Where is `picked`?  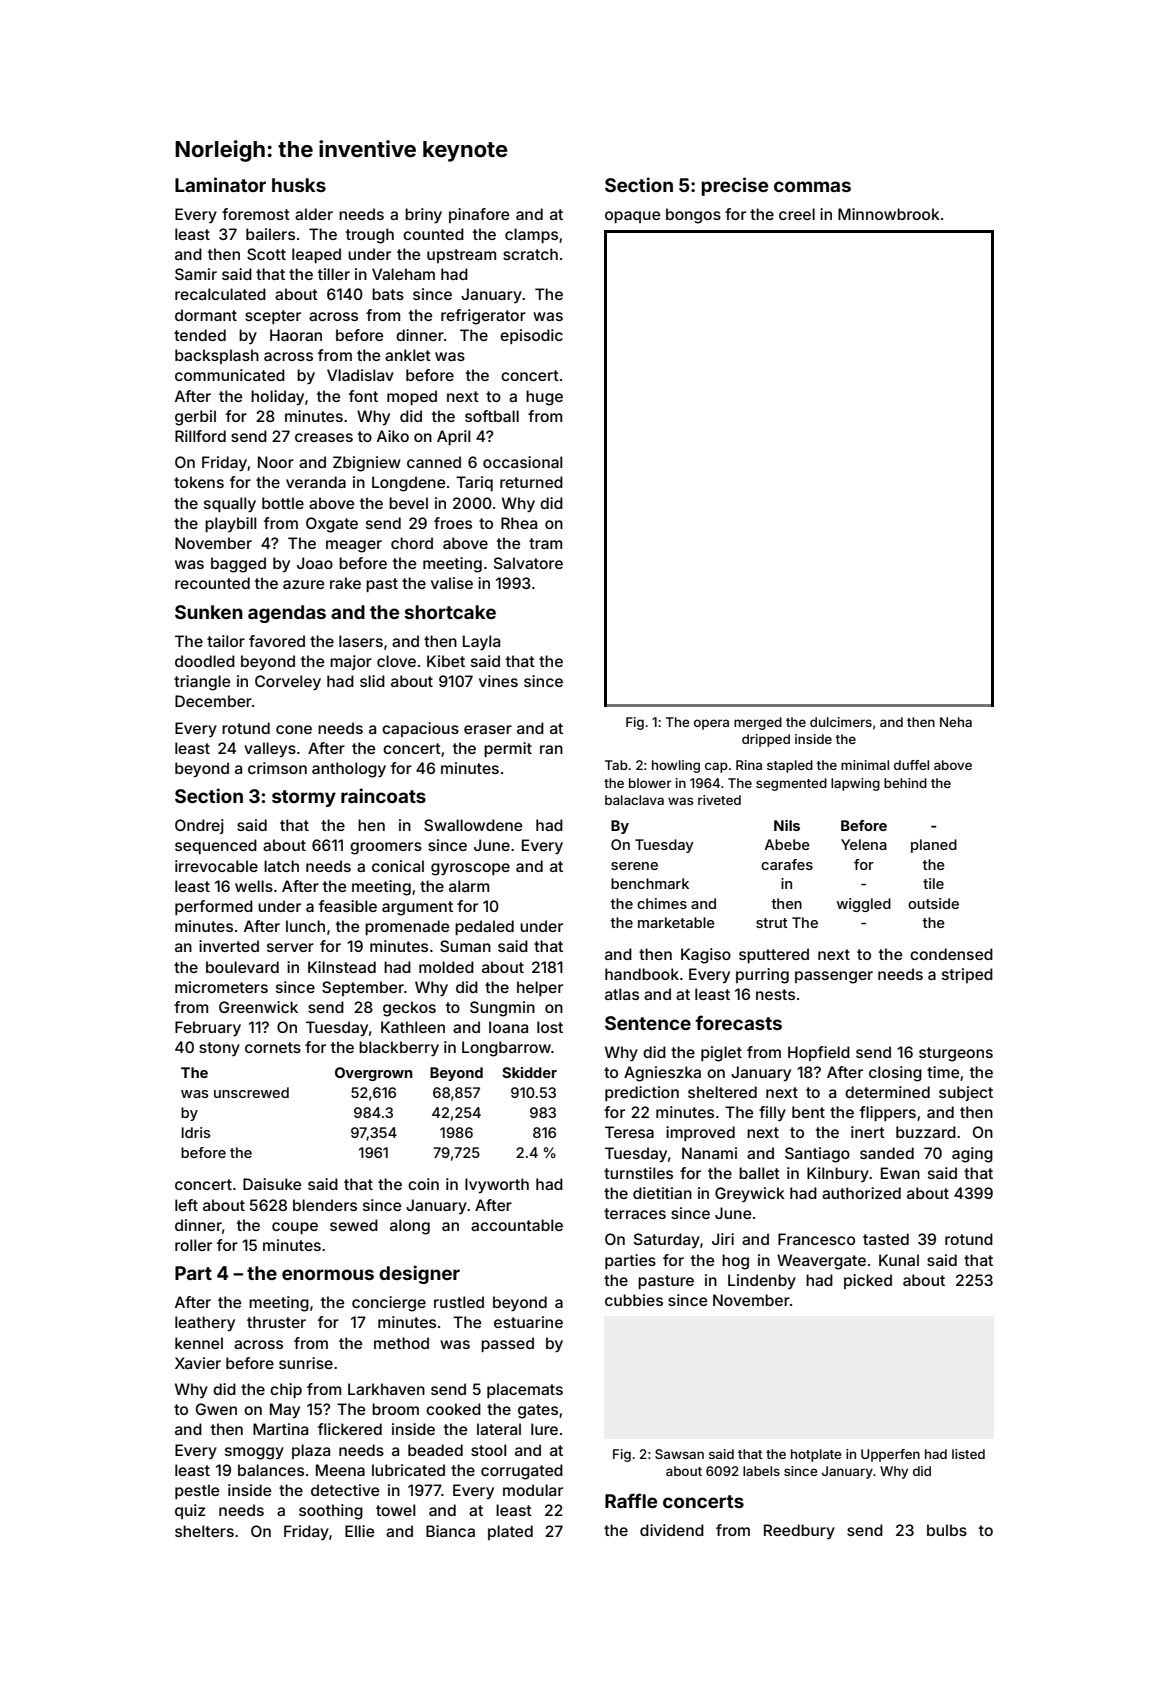 picked is located at coordinates (868, 1281).
